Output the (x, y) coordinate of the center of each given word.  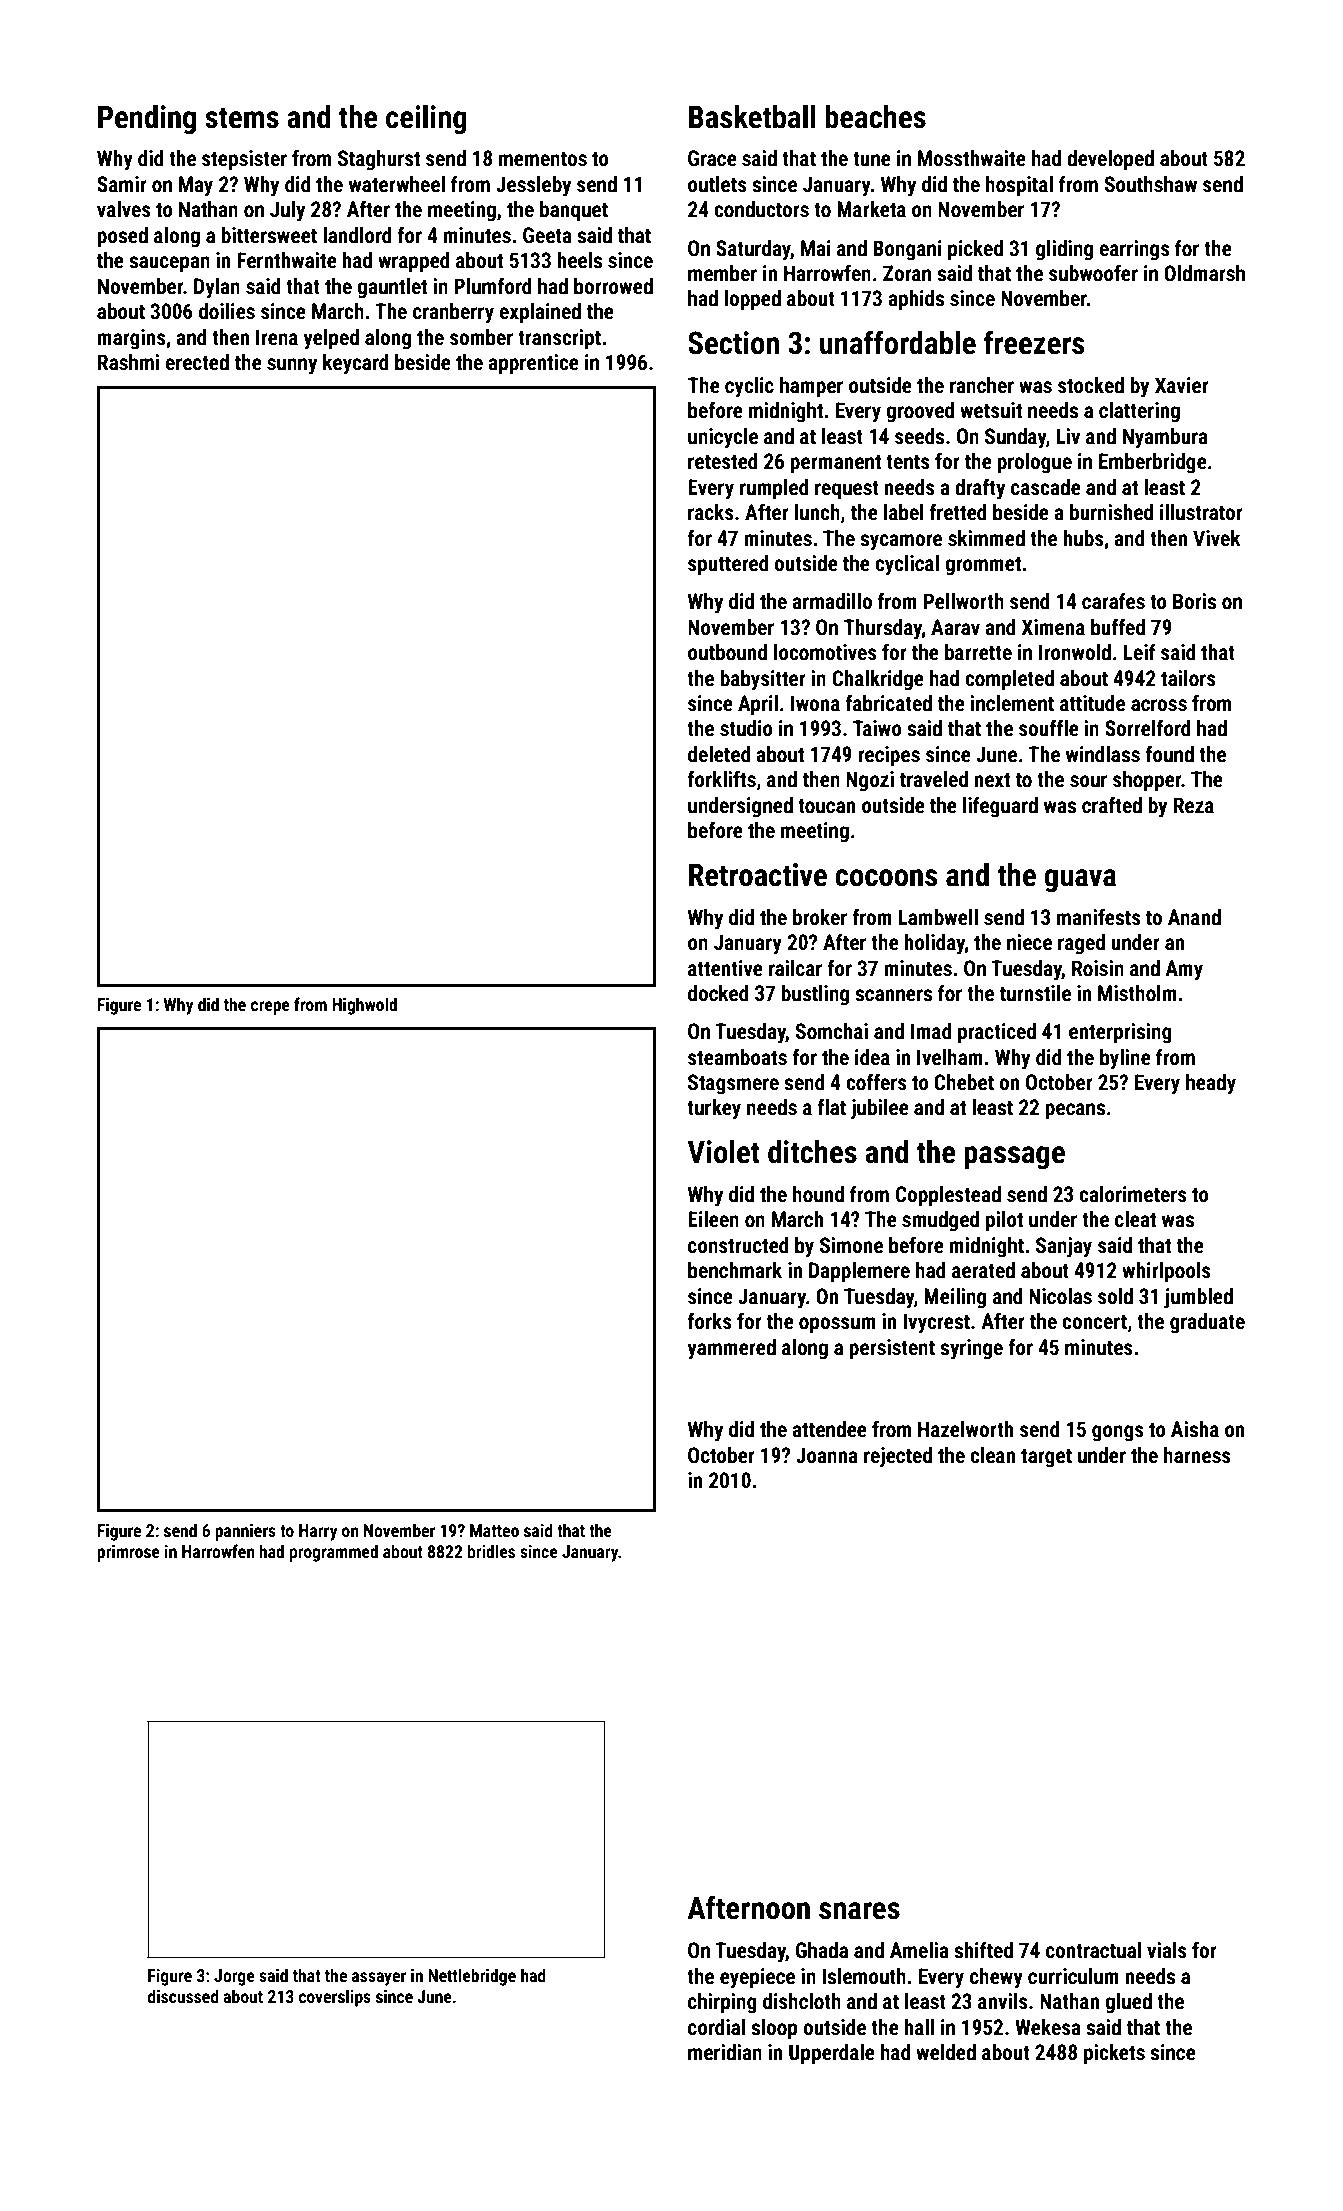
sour (1088, 781)
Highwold (364, 1006)
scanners (893, 995)
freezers (1034, 342)
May (196, 186)
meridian (725, 2052)
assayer (379, 1979)
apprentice (533, 364)
